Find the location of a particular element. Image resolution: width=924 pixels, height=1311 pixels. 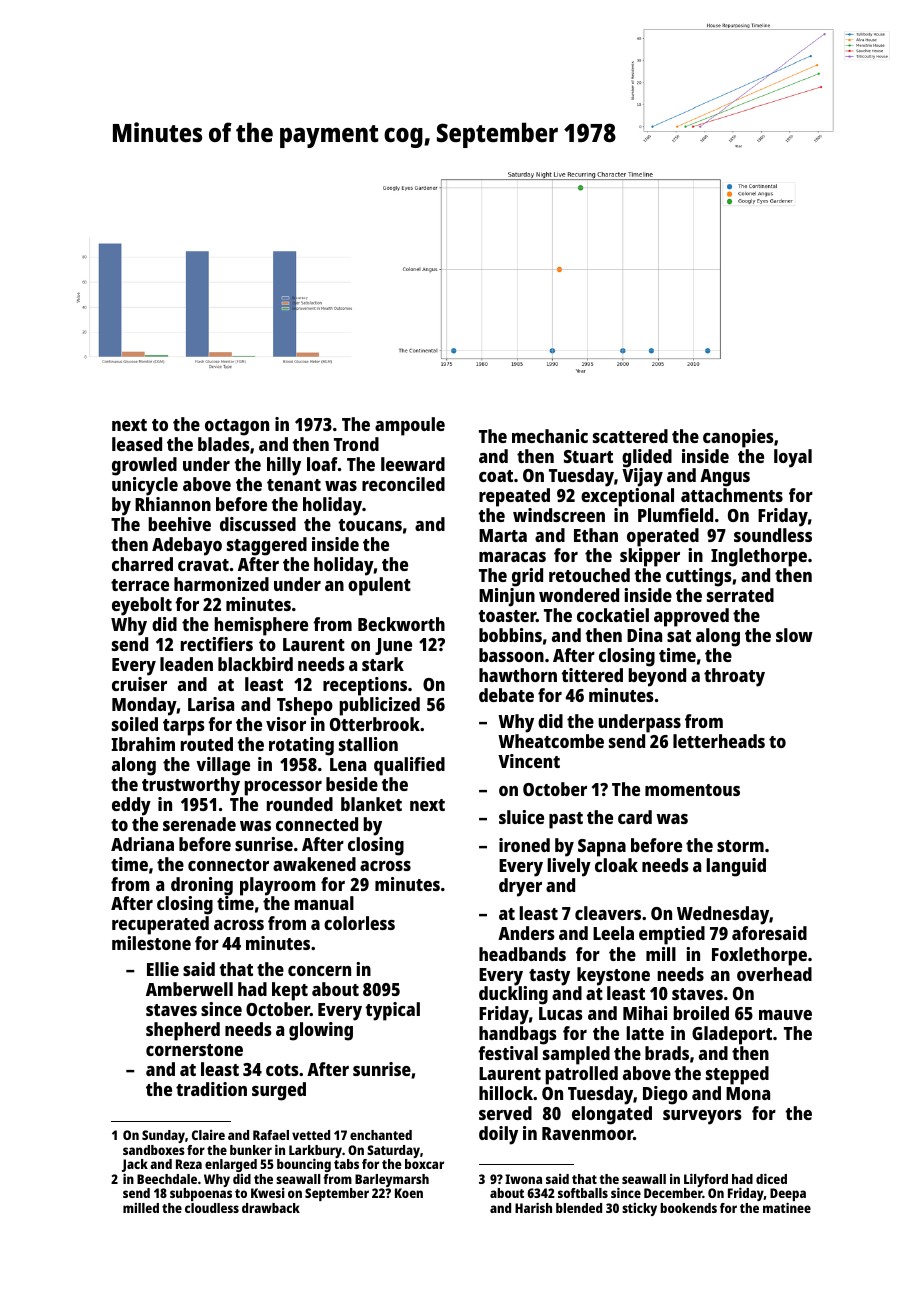

loyal is located at coordinates (793, 458).
